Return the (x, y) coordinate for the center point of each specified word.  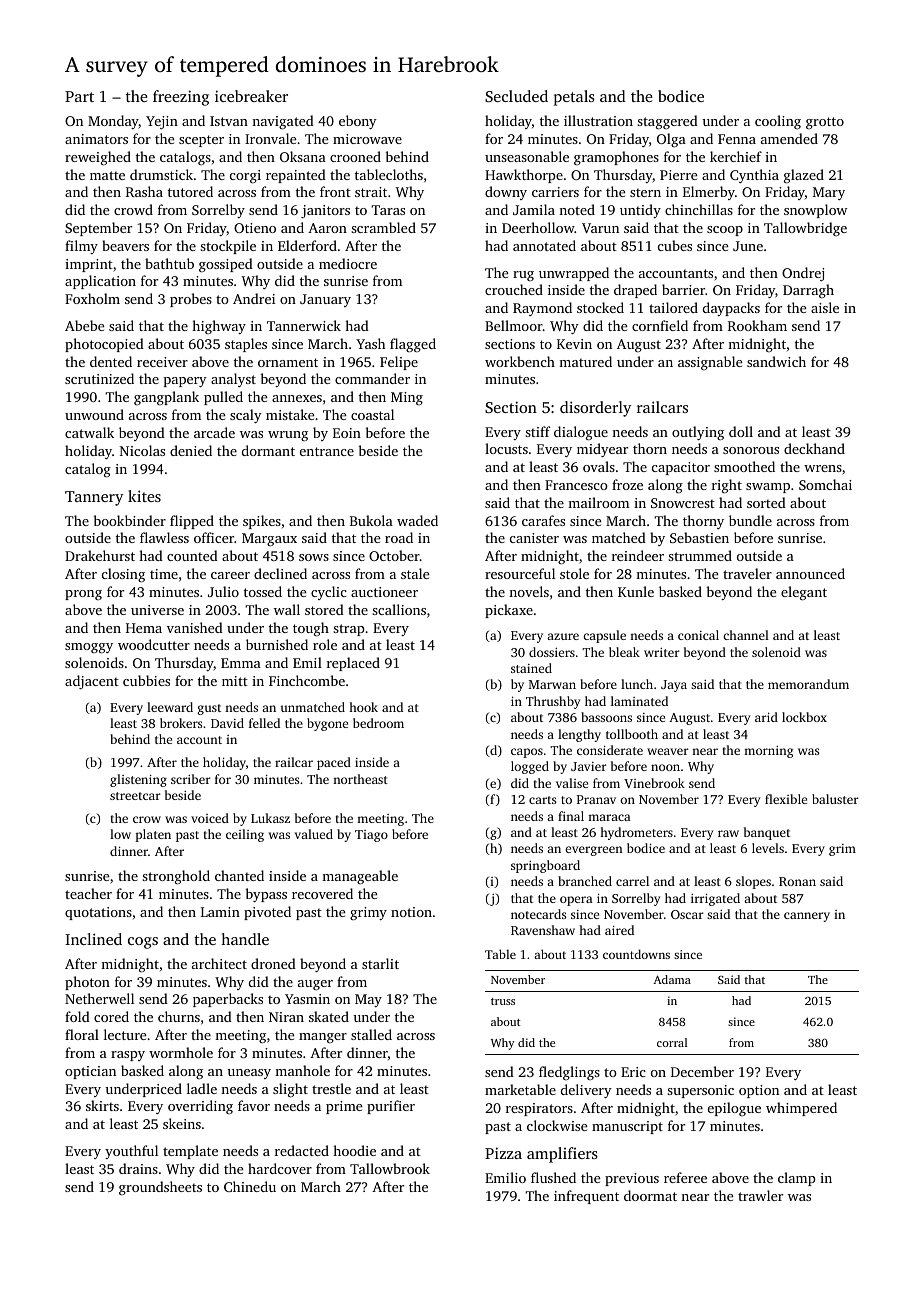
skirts (102, 1105)
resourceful (520, 573)
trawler (760, 1195)
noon (665, 767)
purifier (391, 1107)
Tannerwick (304, 325)
